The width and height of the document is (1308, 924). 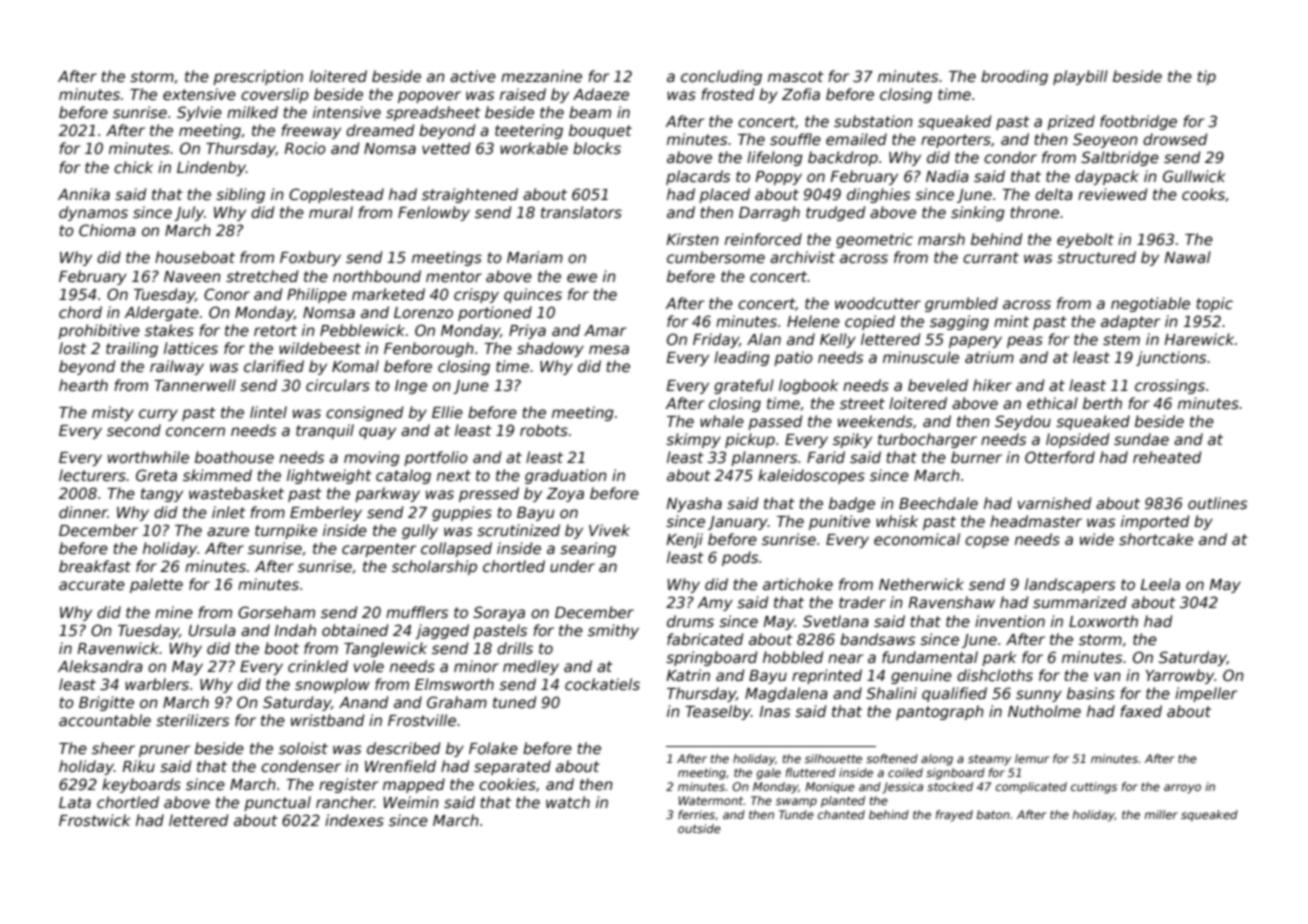 I want to click on reporters, so click(x=956, y=141).
